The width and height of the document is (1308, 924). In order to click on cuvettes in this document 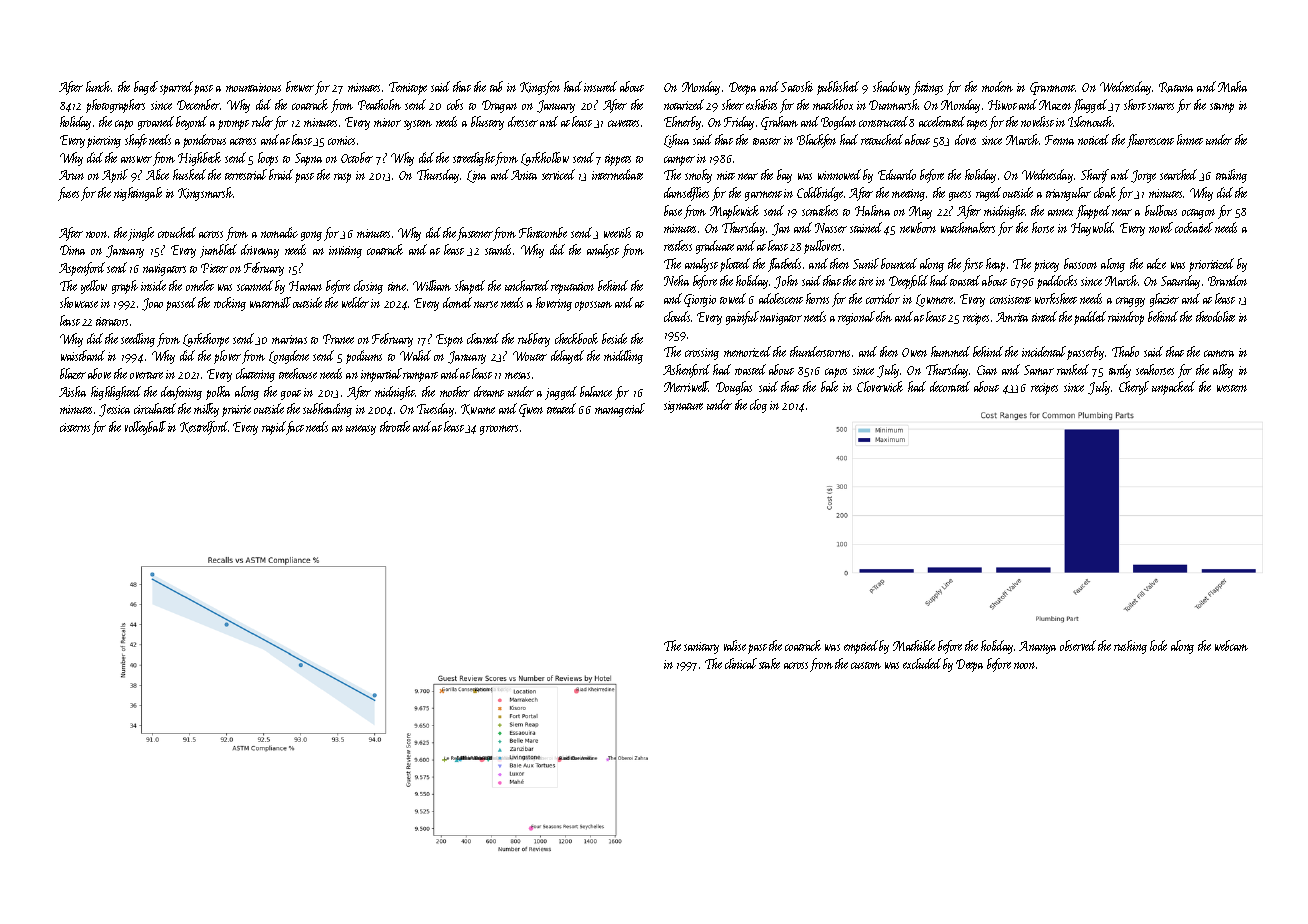, I will do `click(623, 123)`.
